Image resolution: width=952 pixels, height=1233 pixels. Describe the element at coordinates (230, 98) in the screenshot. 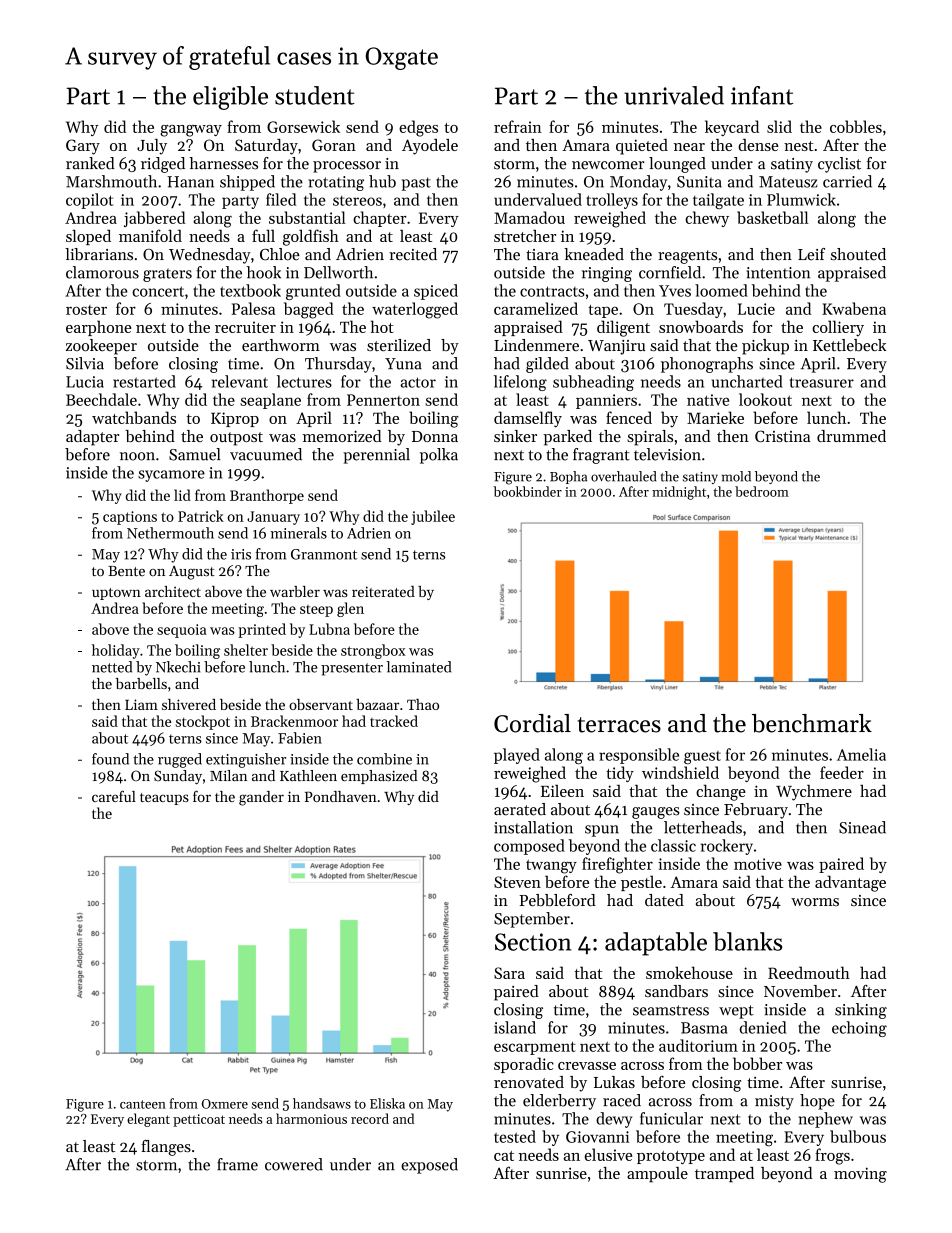

I see `eligible` at that location.
